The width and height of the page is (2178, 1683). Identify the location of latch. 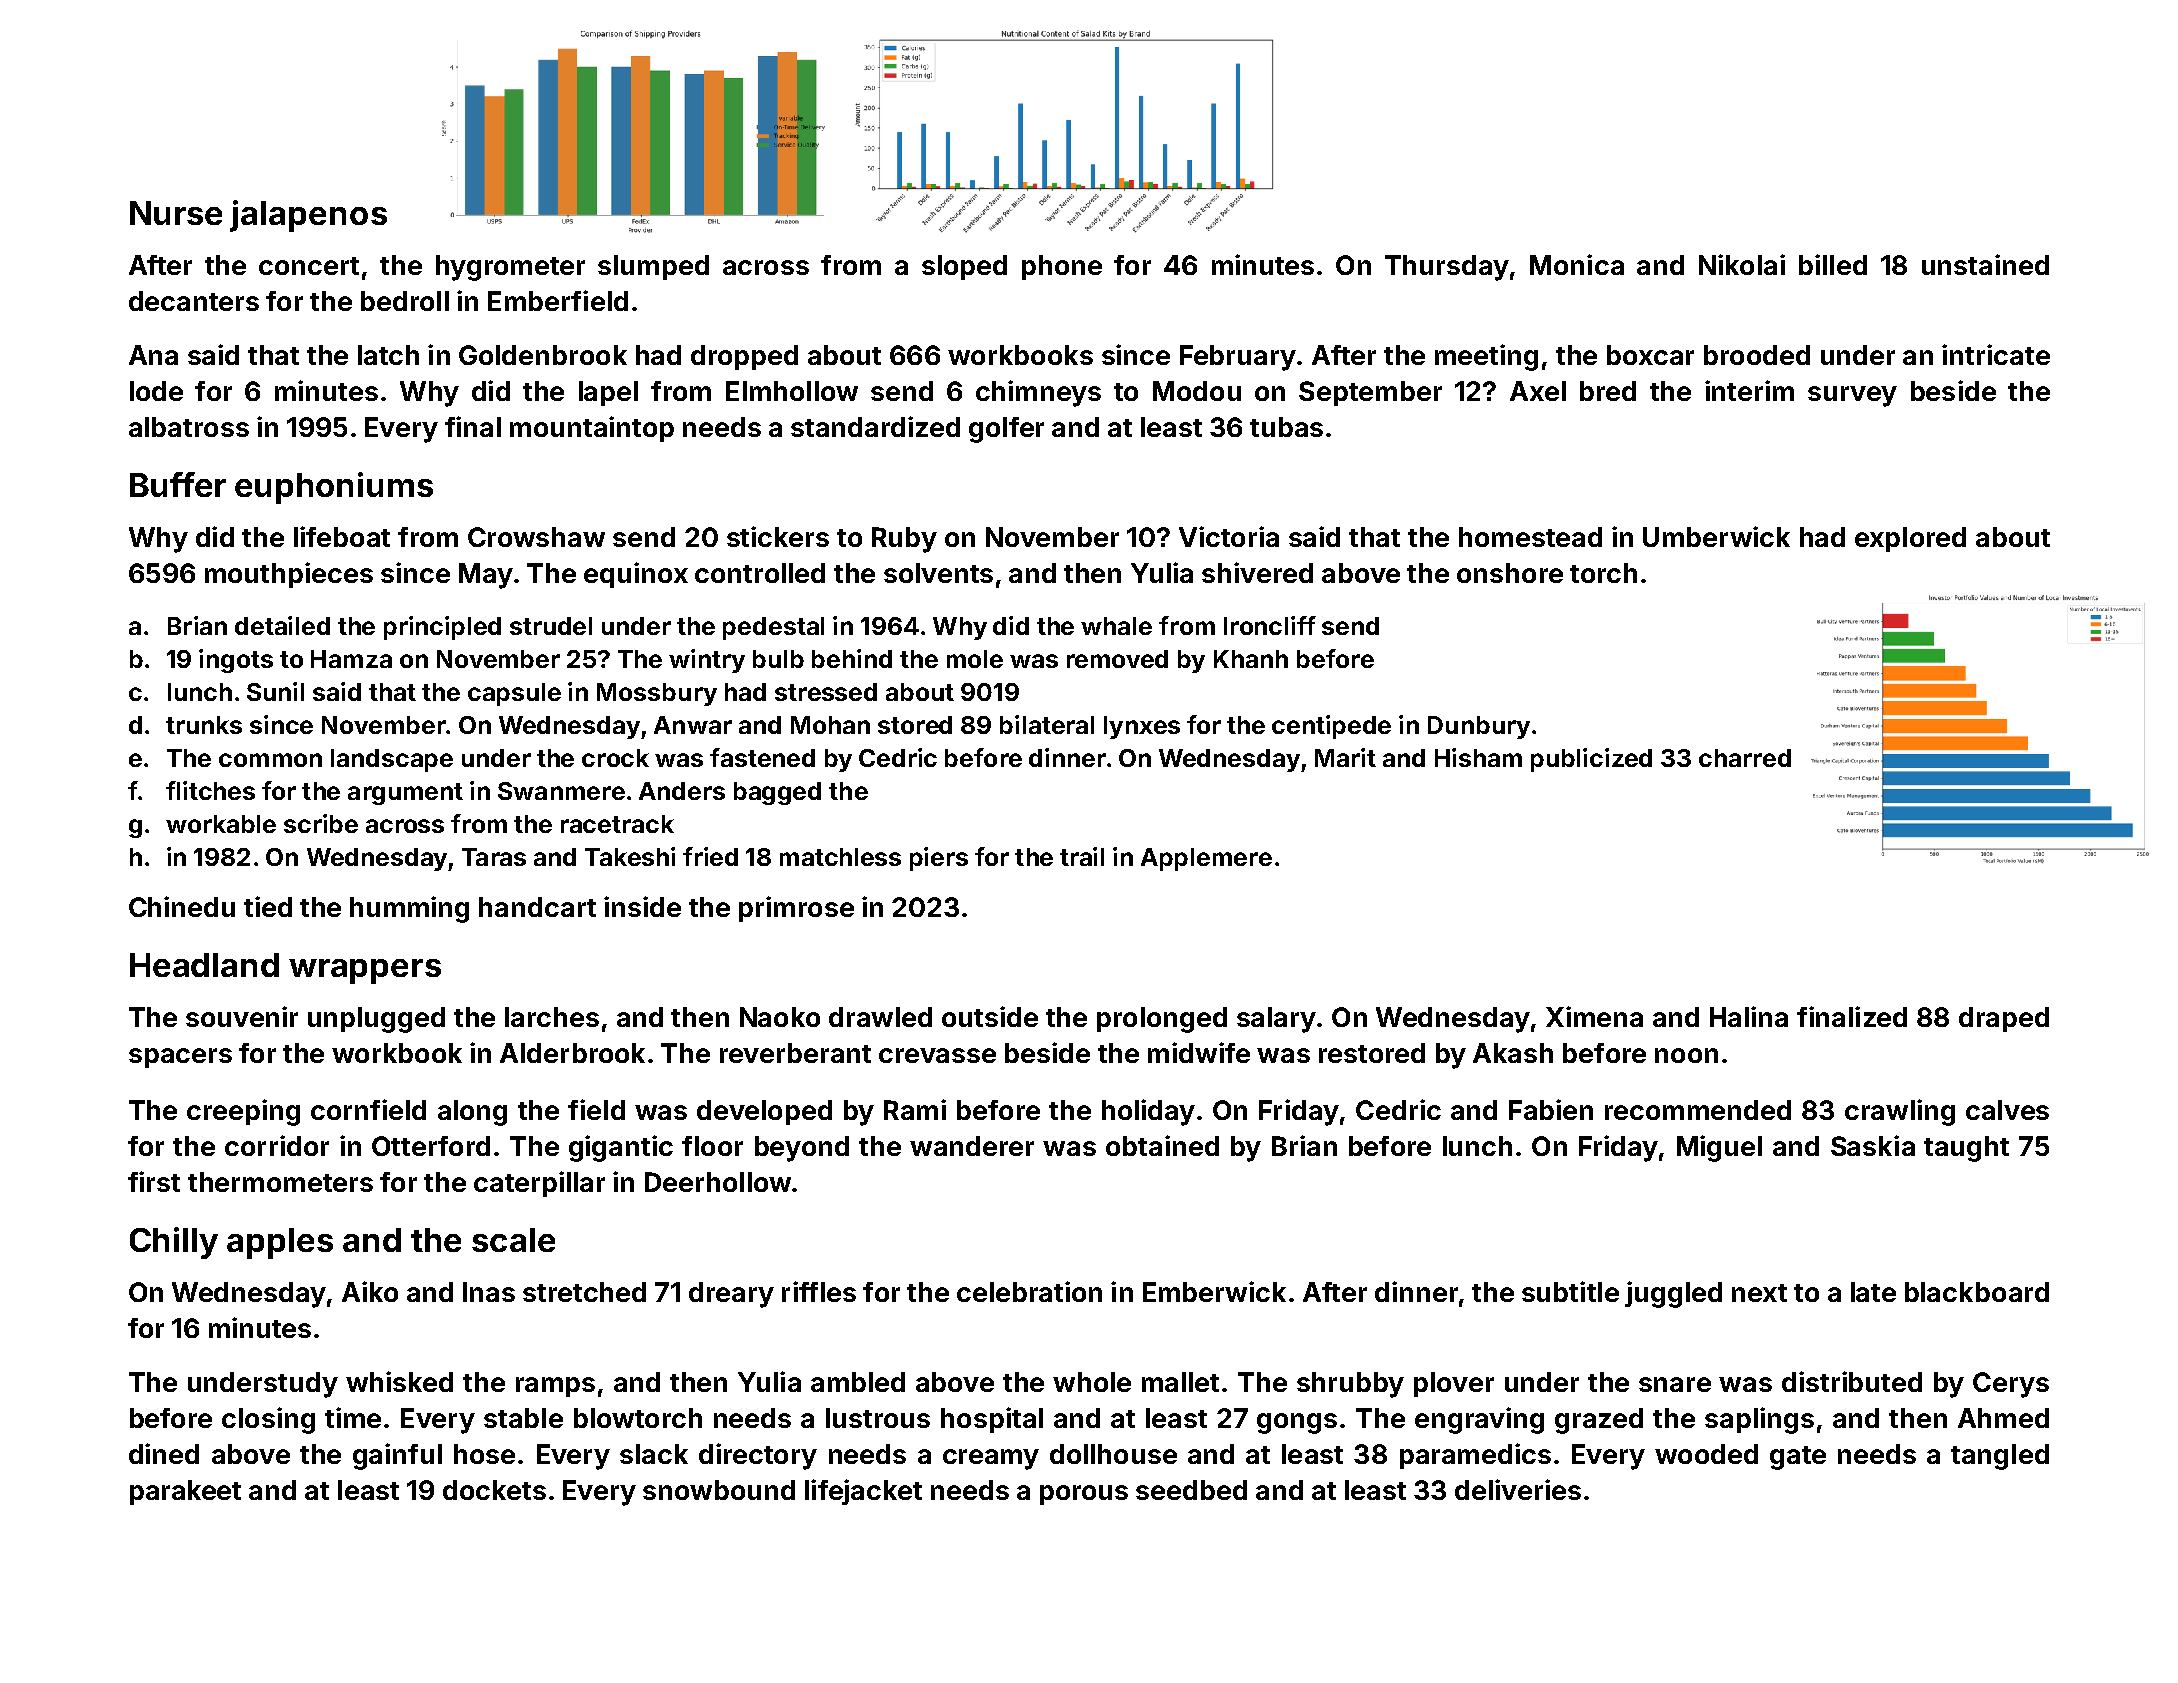
(388, 355).
